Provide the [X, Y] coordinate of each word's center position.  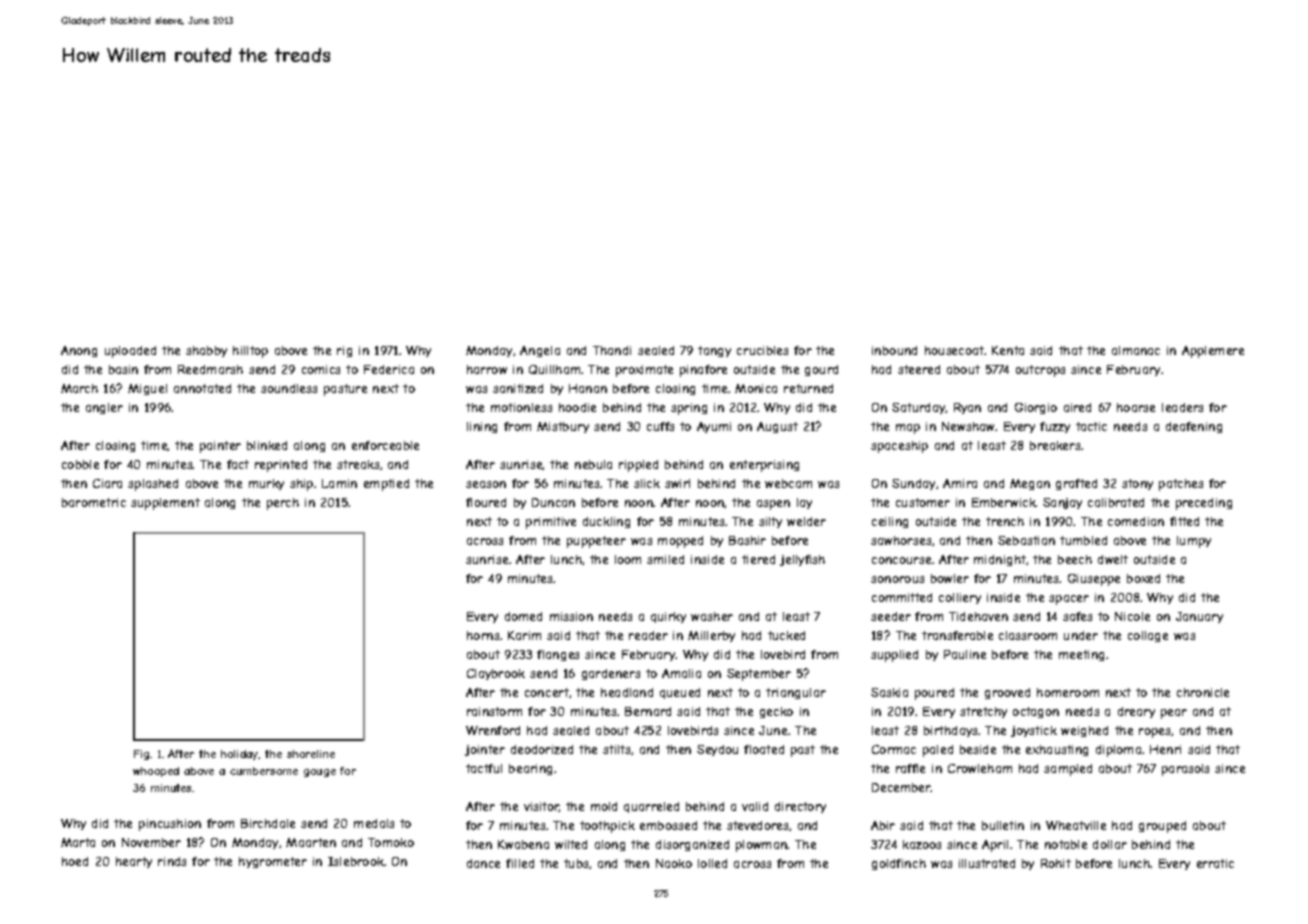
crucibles [762, 350]
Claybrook [496, 674]
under [1081, 635]
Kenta [1008, 350]
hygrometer [273, 862]
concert [547, 692]
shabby [206, 351]
